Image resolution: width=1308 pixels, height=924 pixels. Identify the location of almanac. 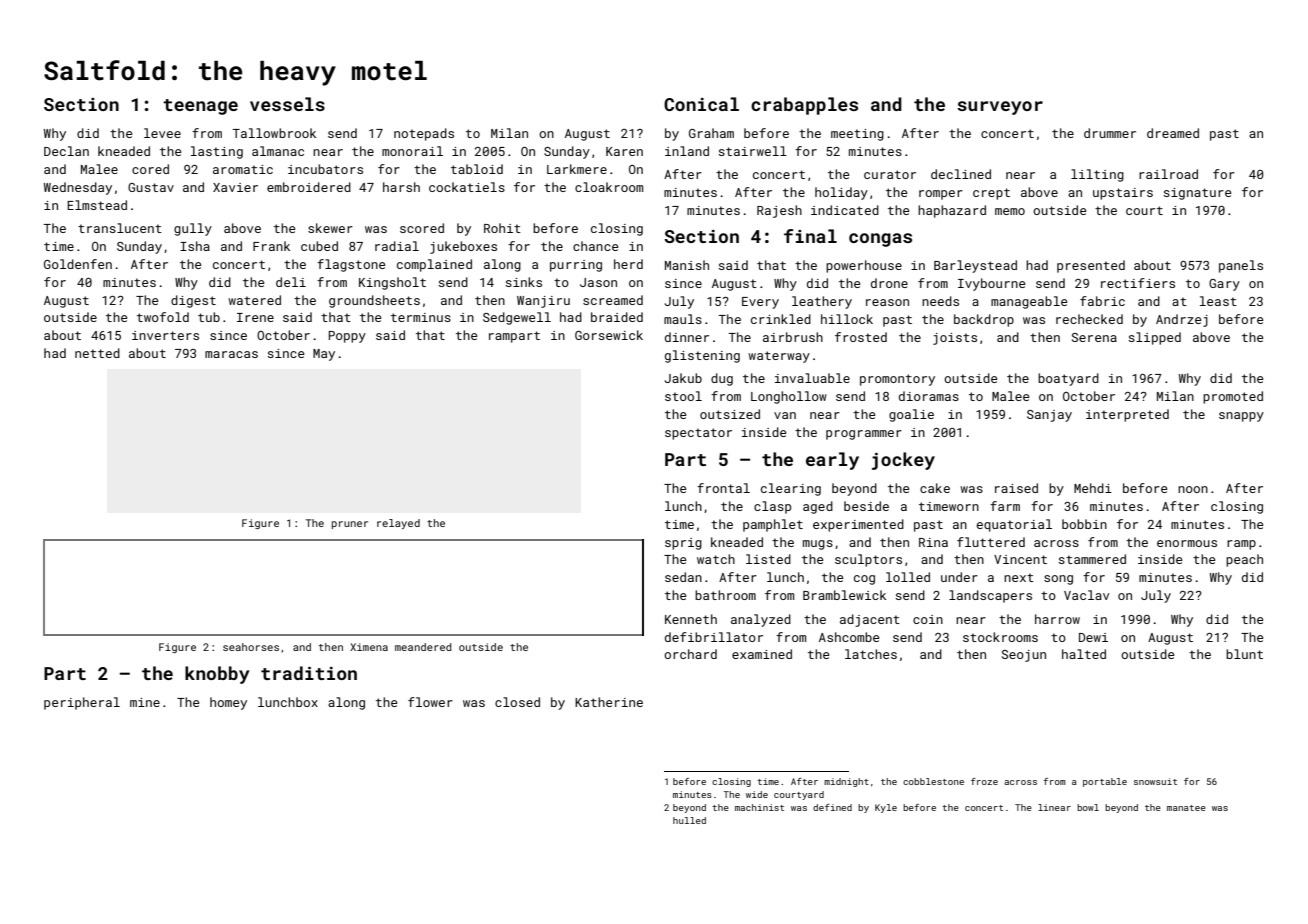
(278, 151).
